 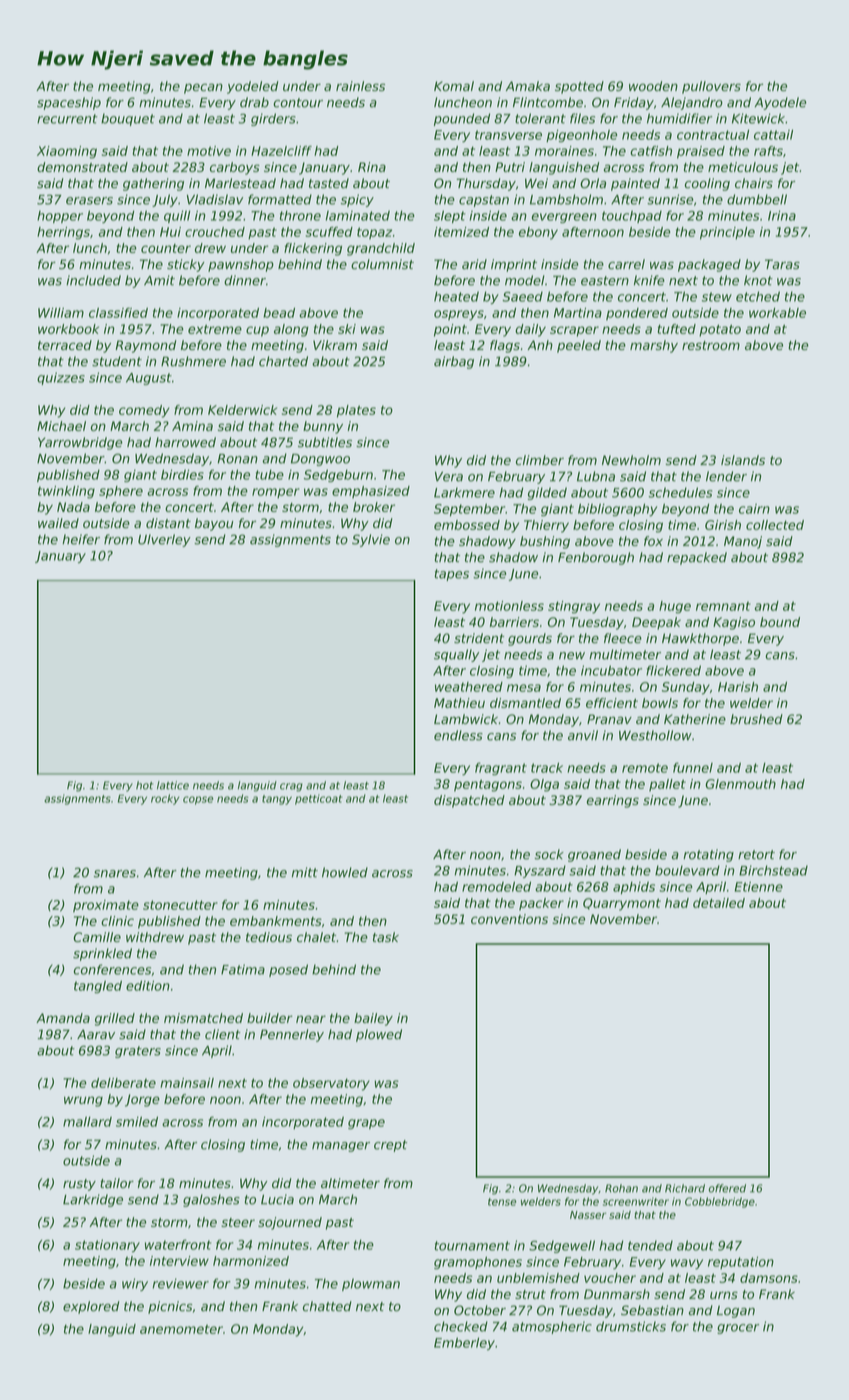 What do you see at coordinates (538, 233) in the screenshot?
I see `ebony` at bounding box center [538, 233].
